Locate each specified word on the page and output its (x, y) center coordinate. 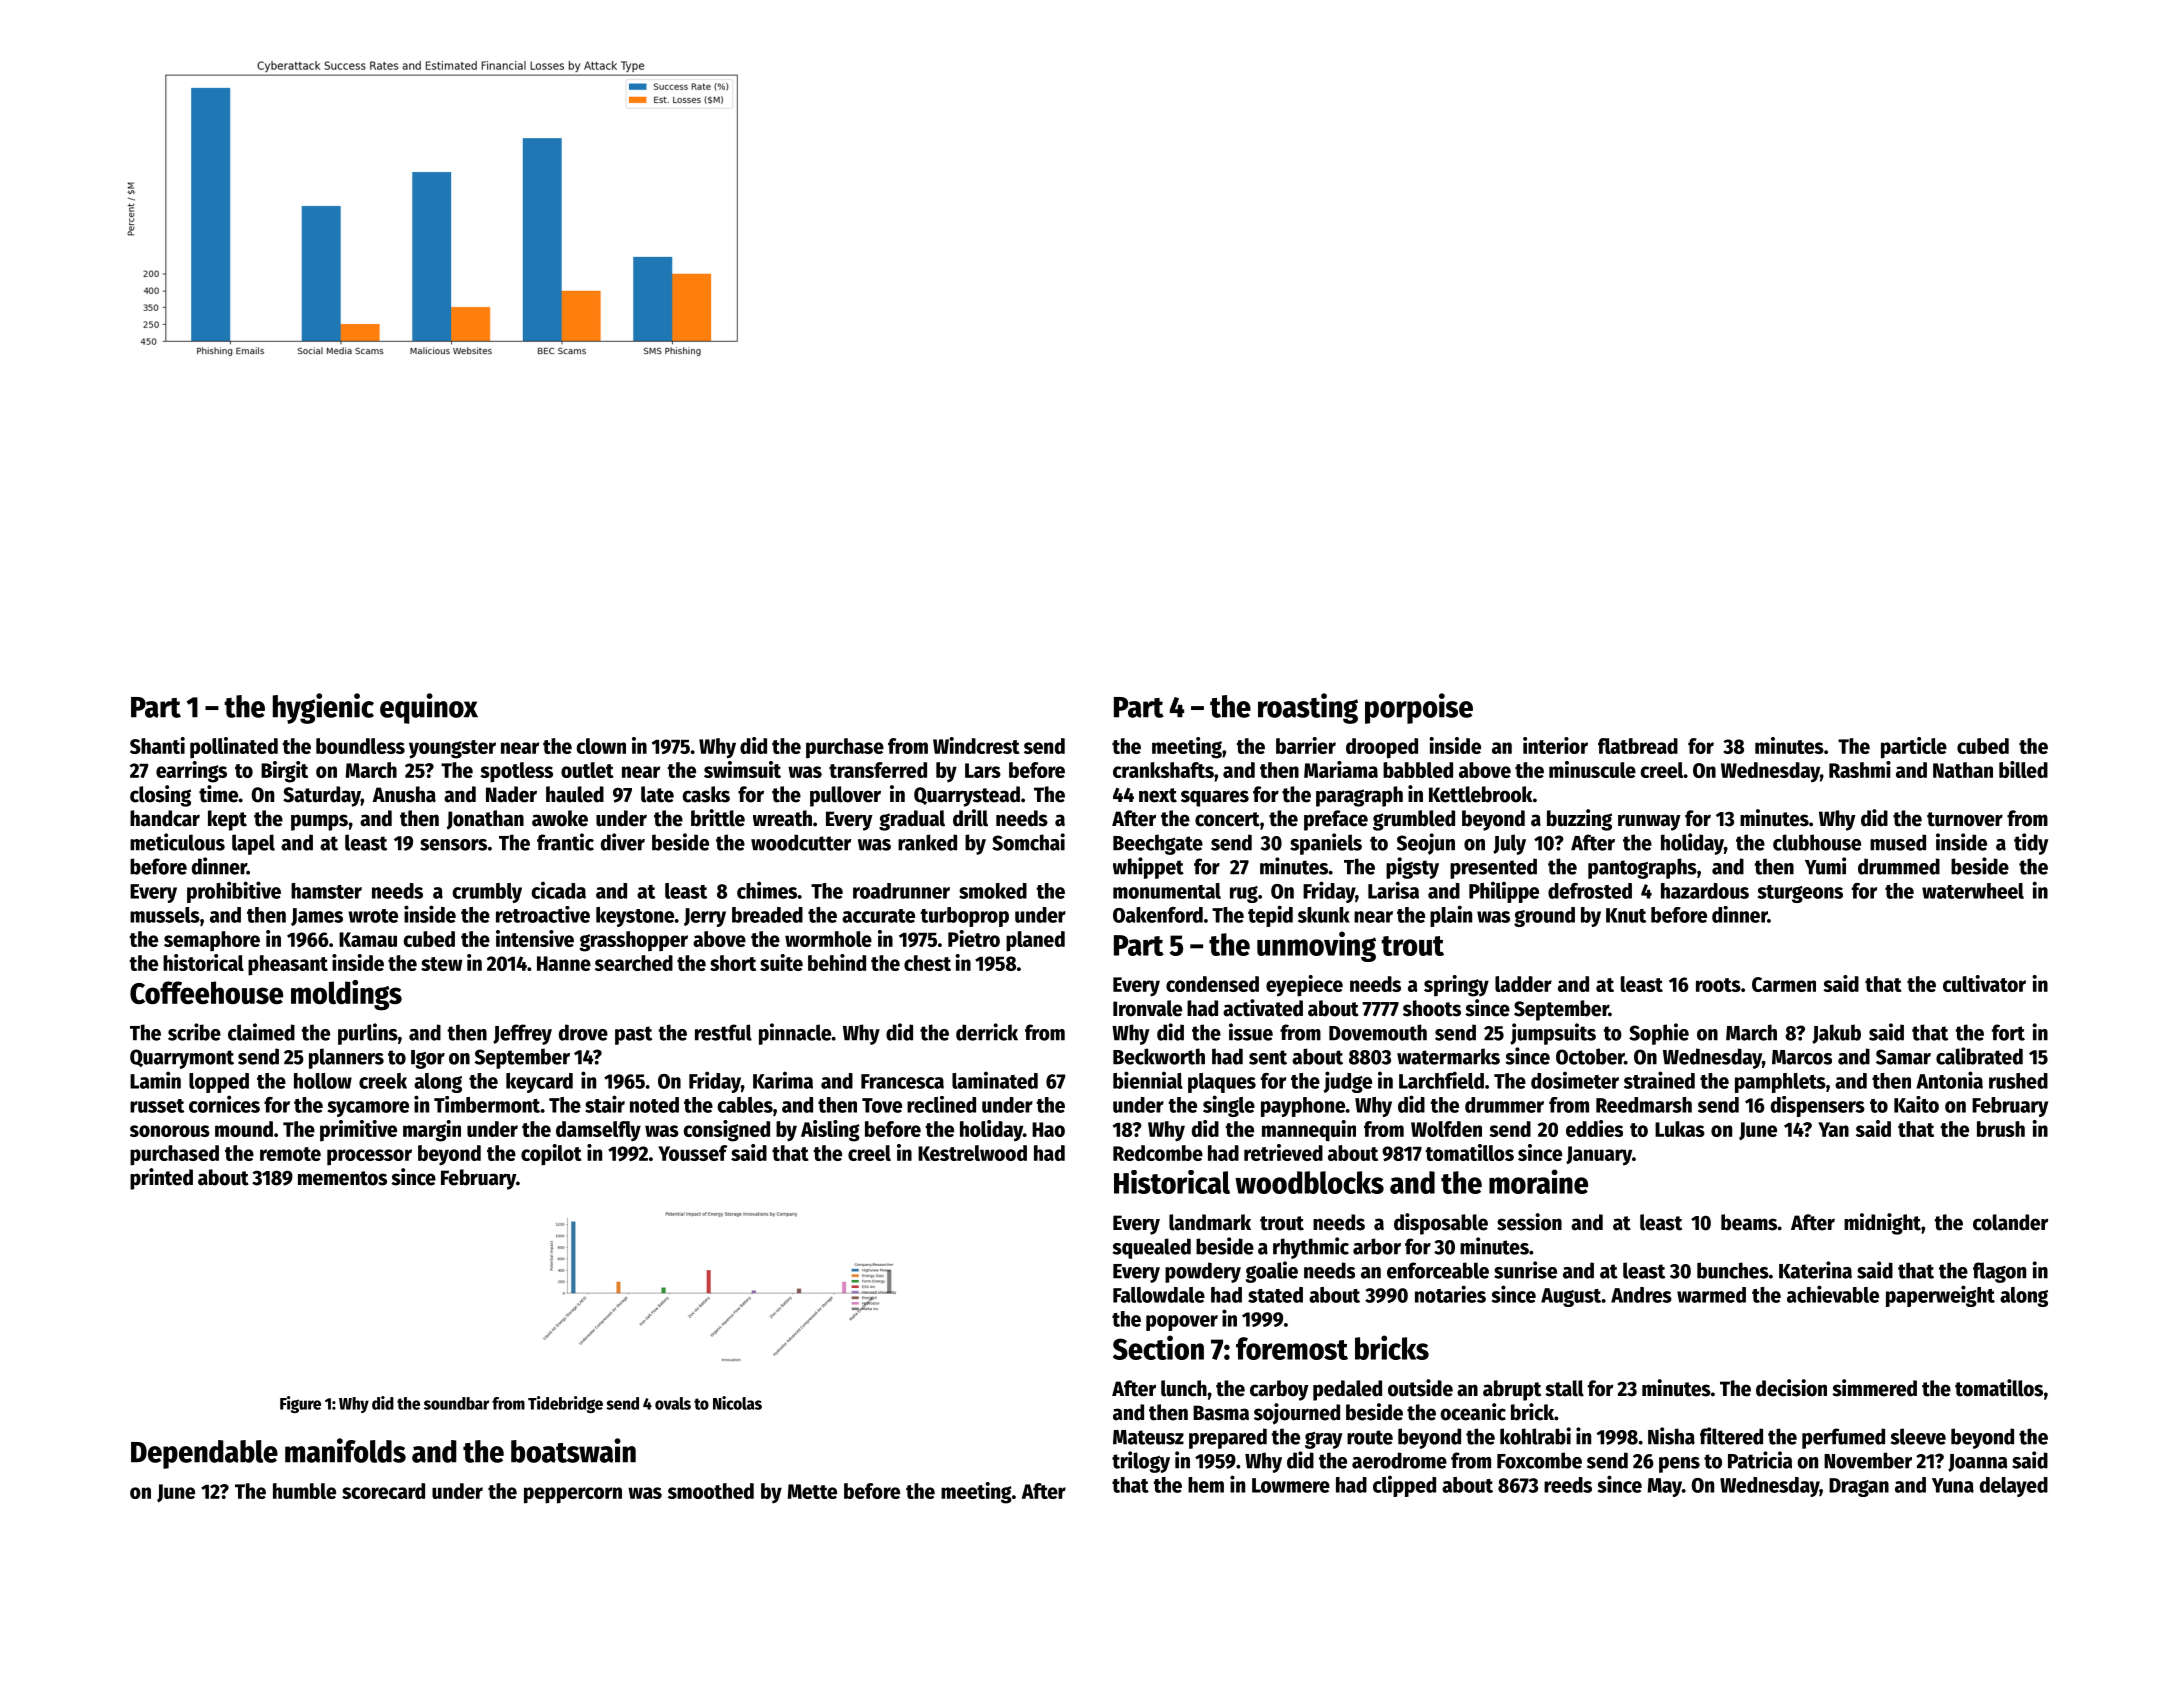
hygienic (323, 708)
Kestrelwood (972, 1153)
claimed (261, 1032)
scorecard (383, 1491)
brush (2001, 1129)
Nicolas (737, 1403)
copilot (551, 1155)
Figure (300, 1404)
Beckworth (1159, 1056)
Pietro (974, 938)
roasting (1308, 708)
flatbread (1638, 746)
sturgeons (1800, 894)
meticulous (177, 842)
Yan (1833, 1129)
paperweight (1940, 1296)
